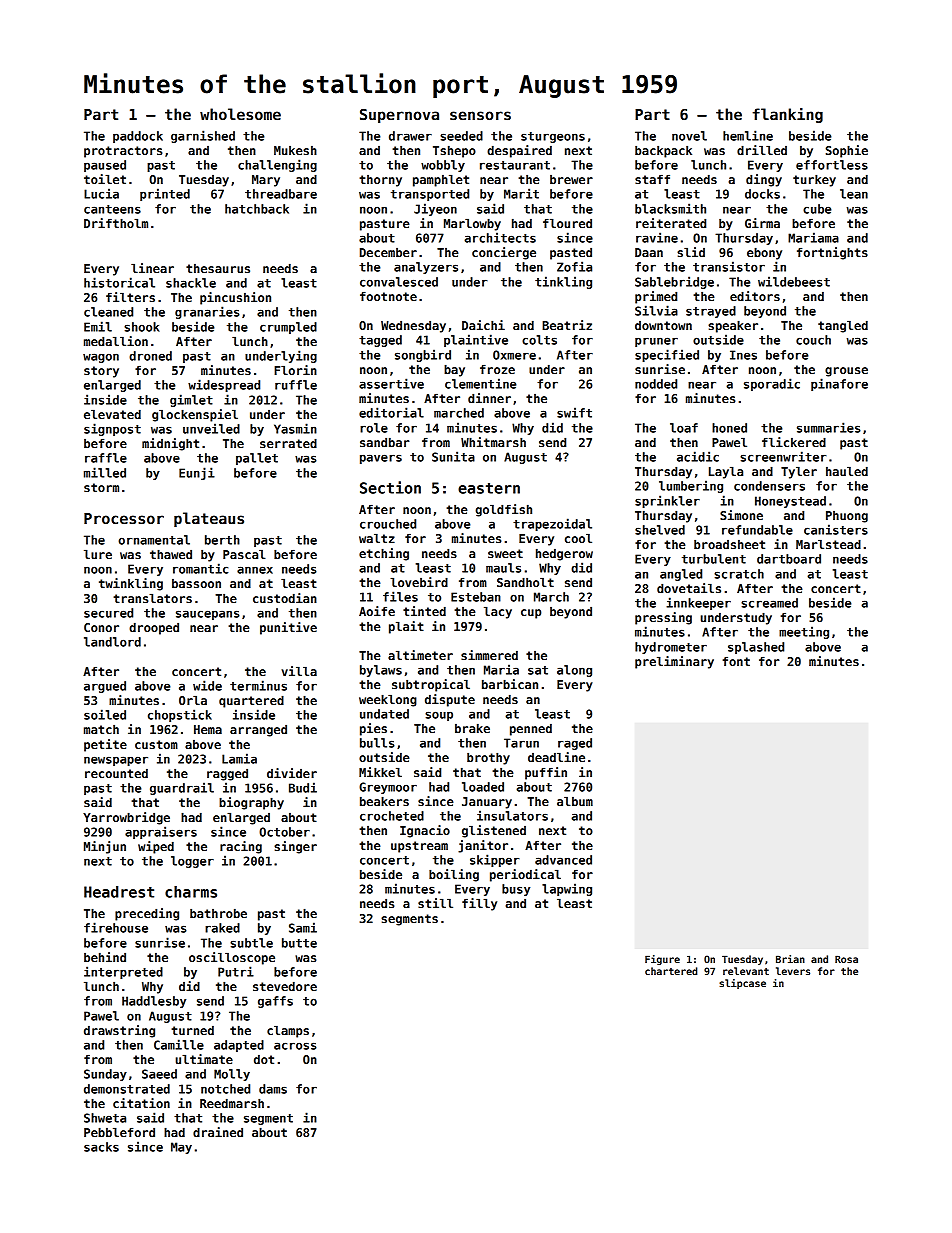  What do you see at coordinates (847, 151) in the screenshot?
I see `Sophie` at bounding box center [847, 151].
